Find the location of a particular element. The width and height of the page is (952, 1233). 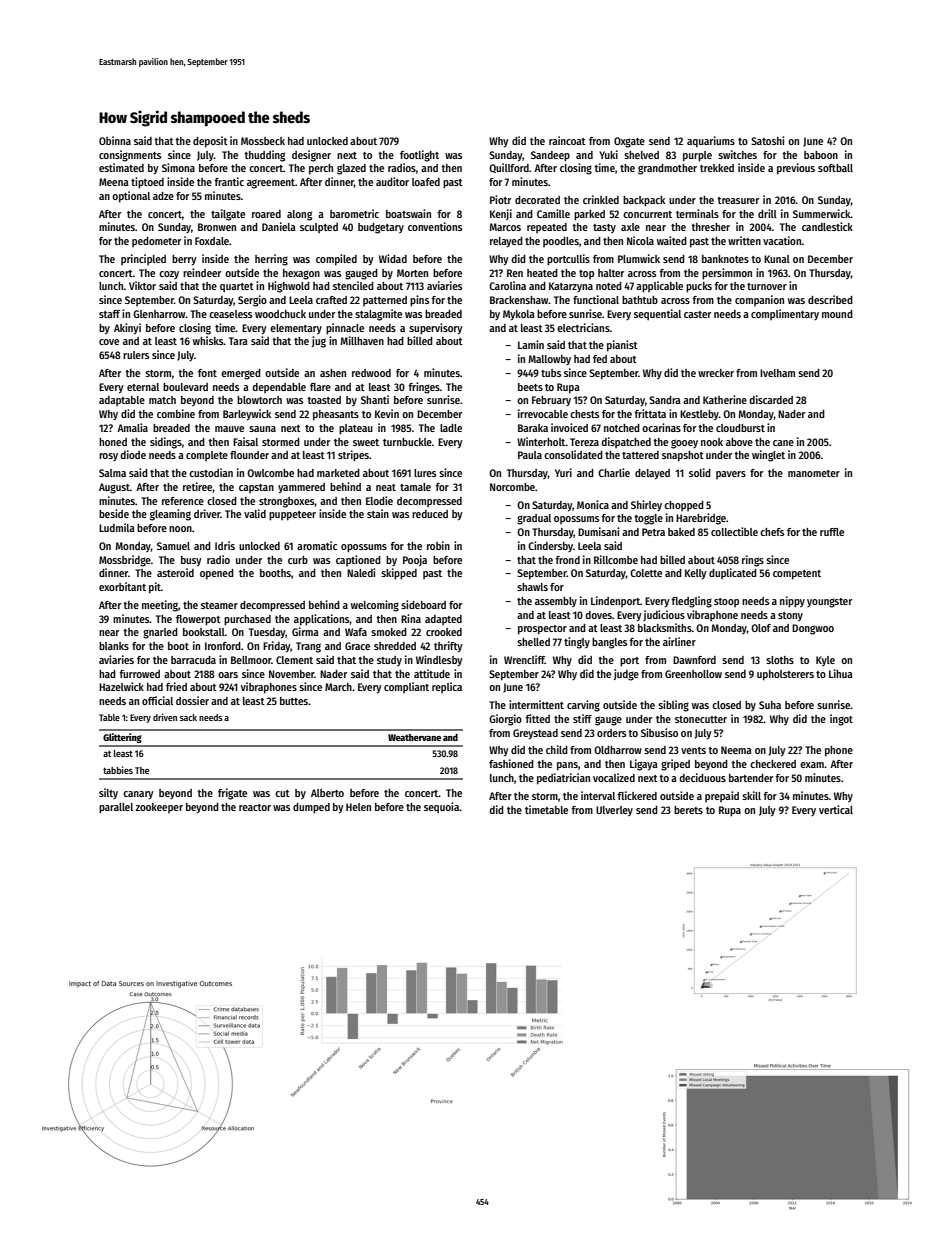

dossier is located at coordinates (192, 700).
